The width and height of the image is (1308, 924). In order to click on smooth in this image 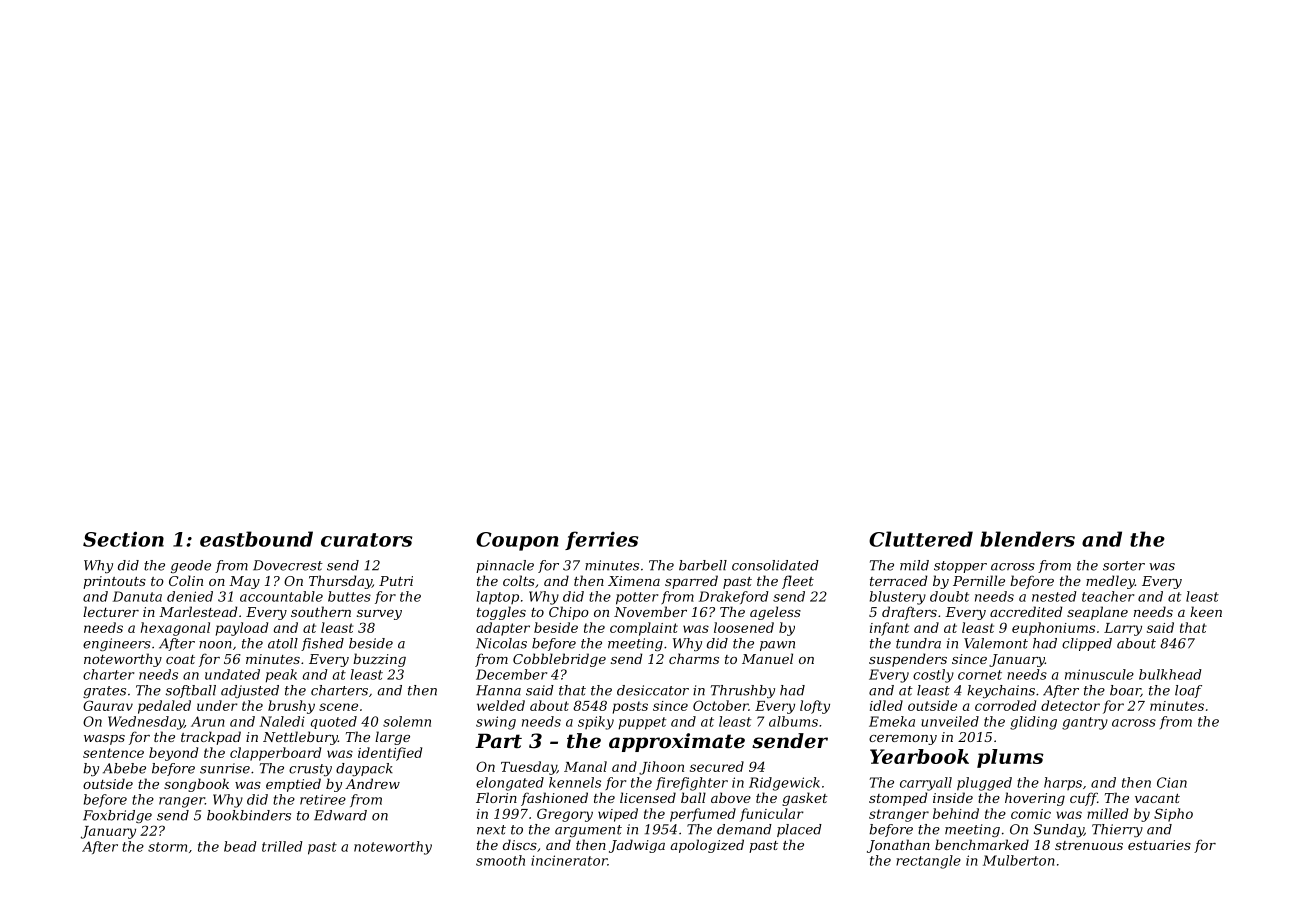, I will do `click(500, 860)`.
